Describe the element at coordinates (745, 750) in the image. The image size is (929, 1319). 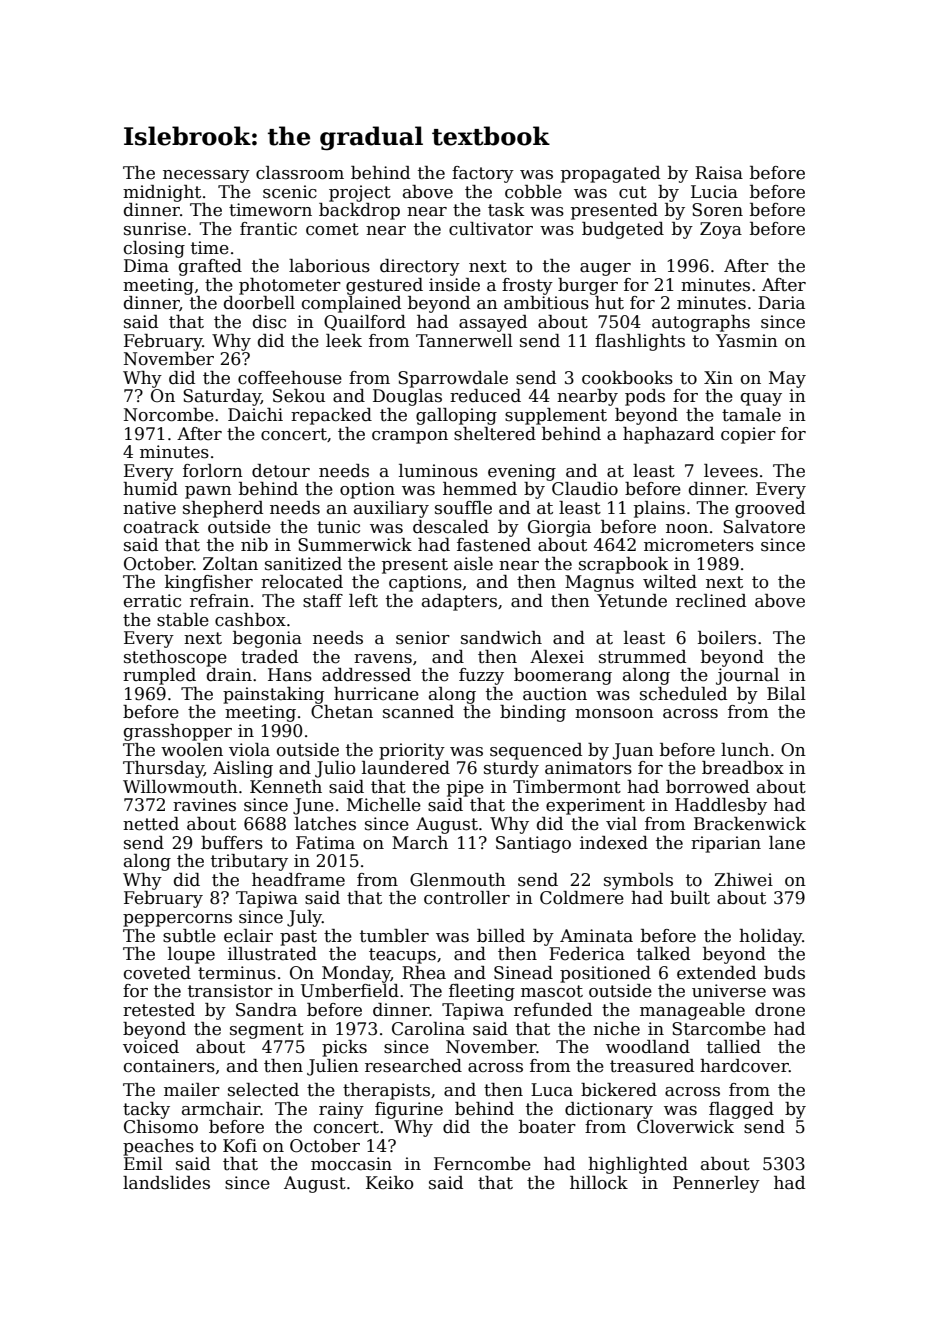
I see `lunch` at that location.
